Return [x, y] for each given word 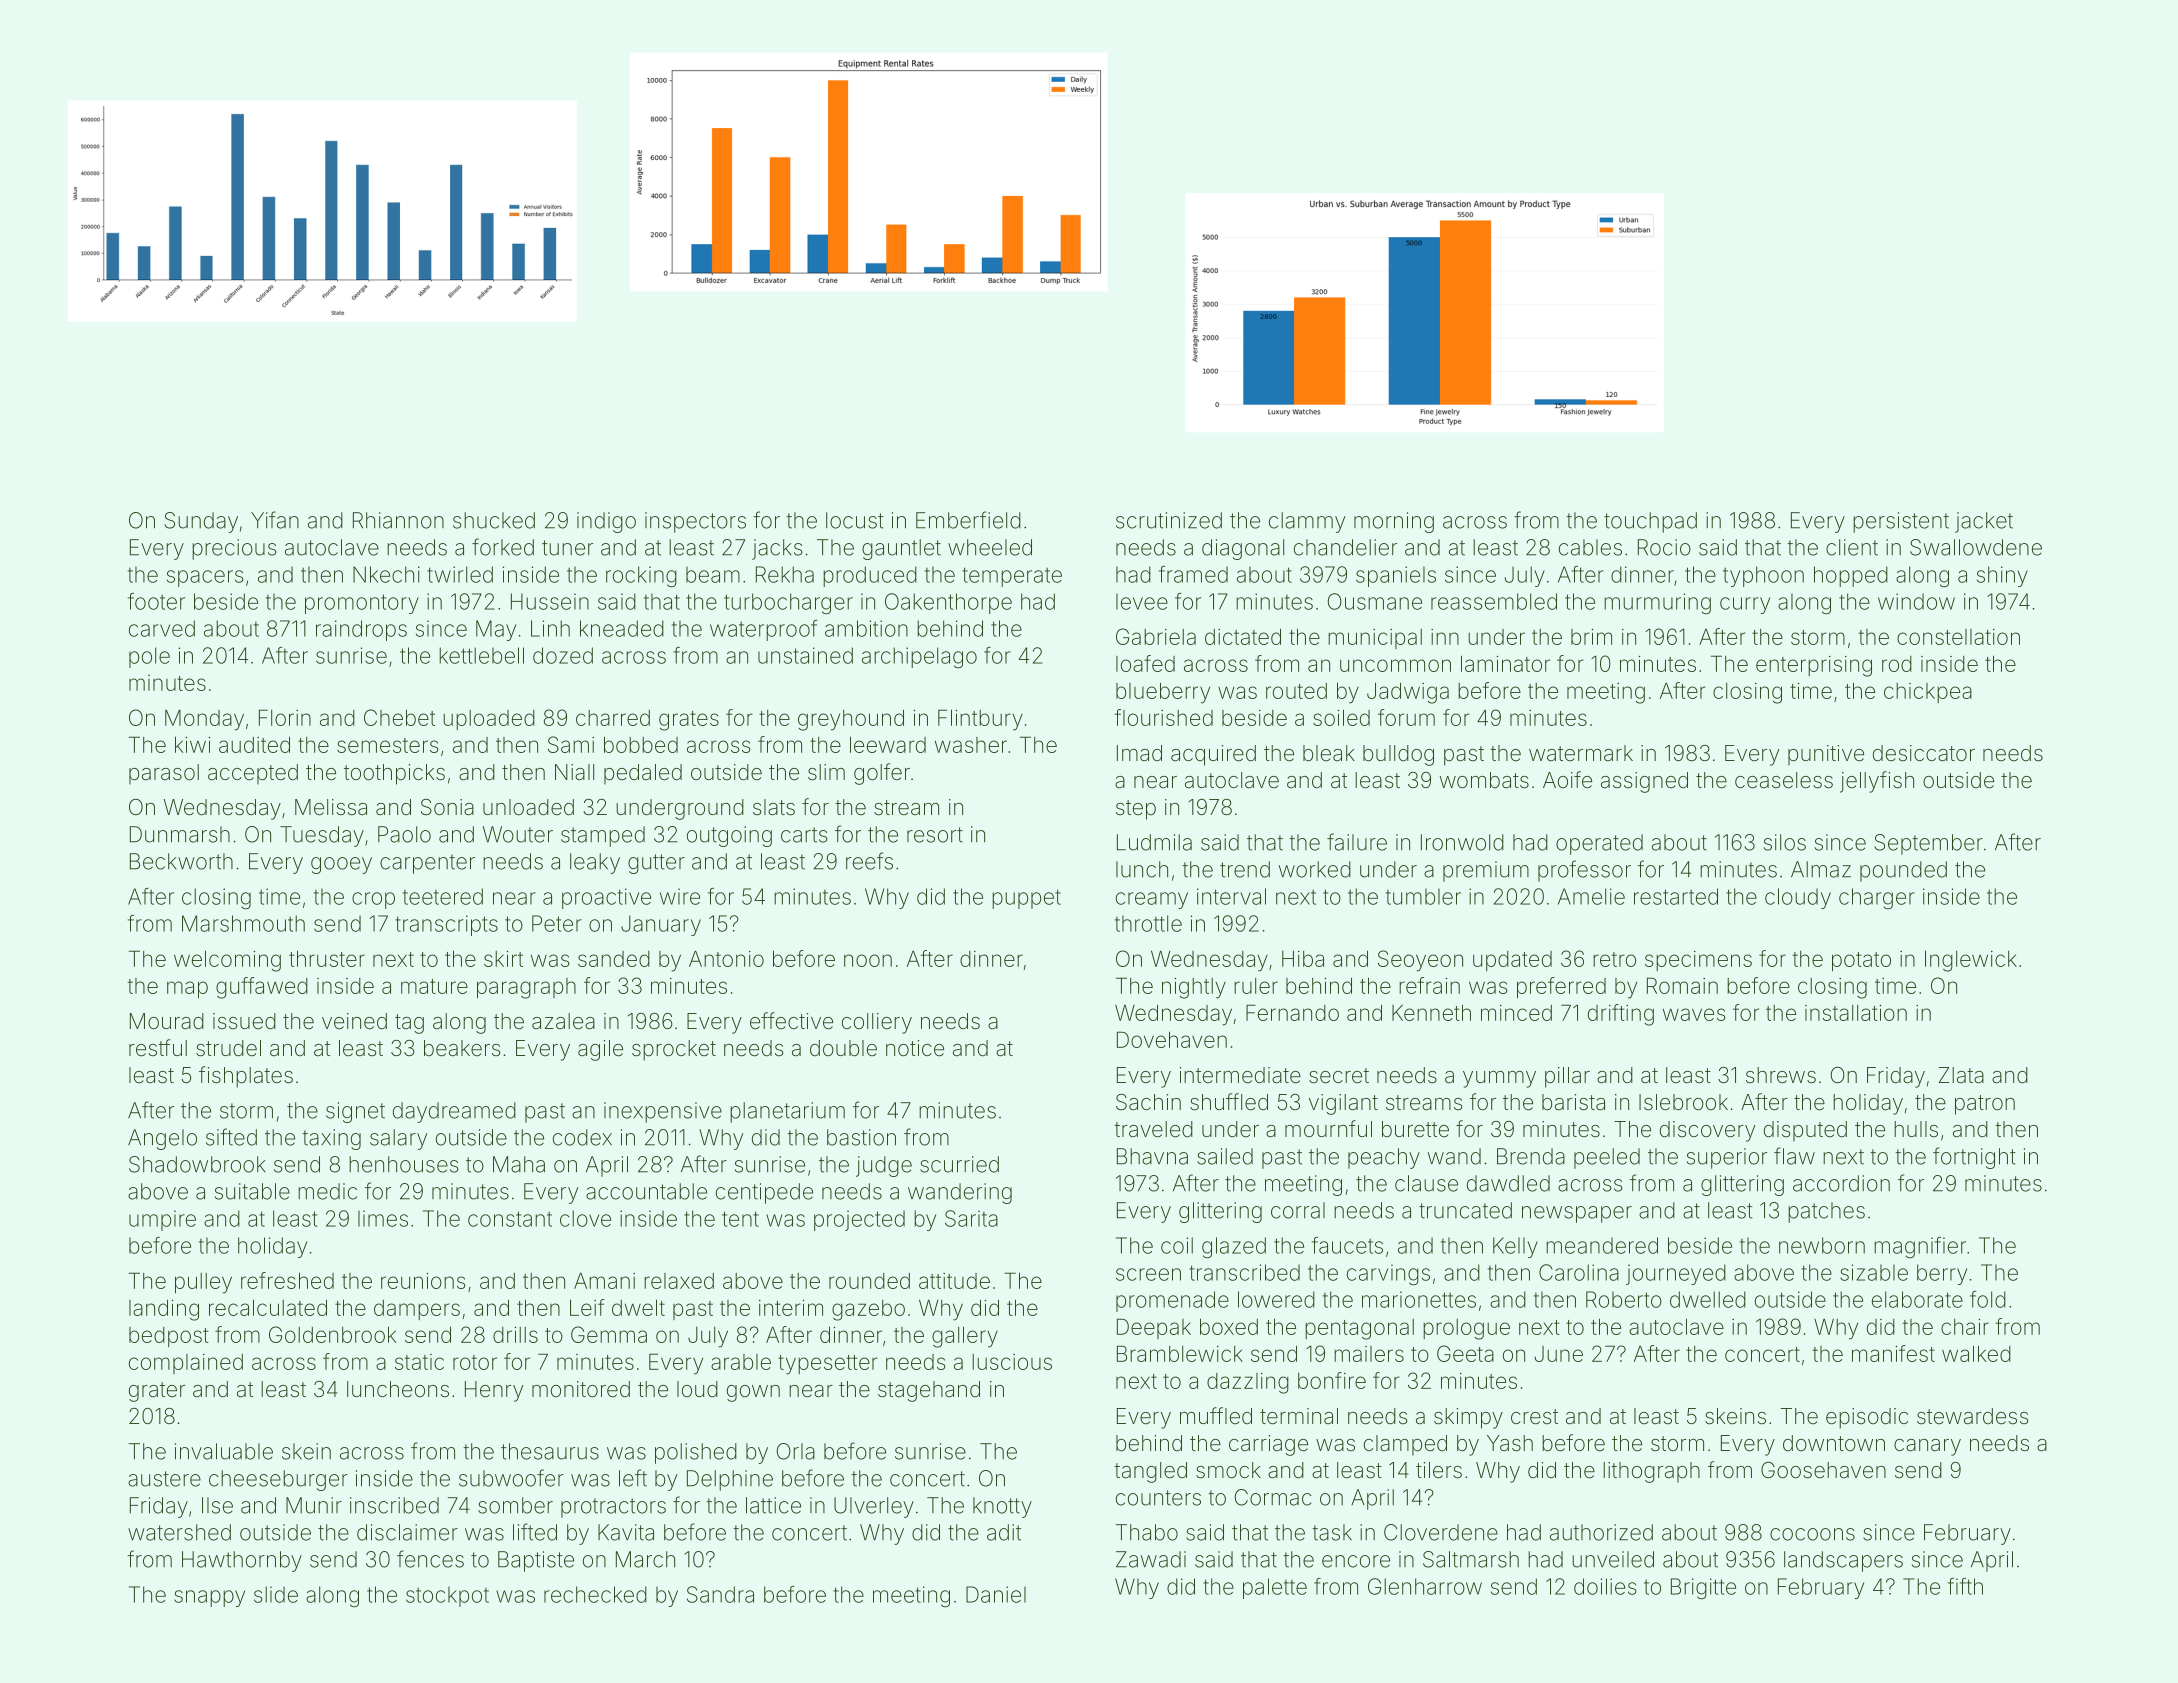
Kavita [626, 1532]
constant [510, 1219]
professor [1584, 871]
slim [826, 772]
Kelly [1515, 1247]
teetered [443, 896]
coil [1177, 1245]
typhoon [1763, 576]
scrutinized [1169, 520]
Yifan [275, 520]
